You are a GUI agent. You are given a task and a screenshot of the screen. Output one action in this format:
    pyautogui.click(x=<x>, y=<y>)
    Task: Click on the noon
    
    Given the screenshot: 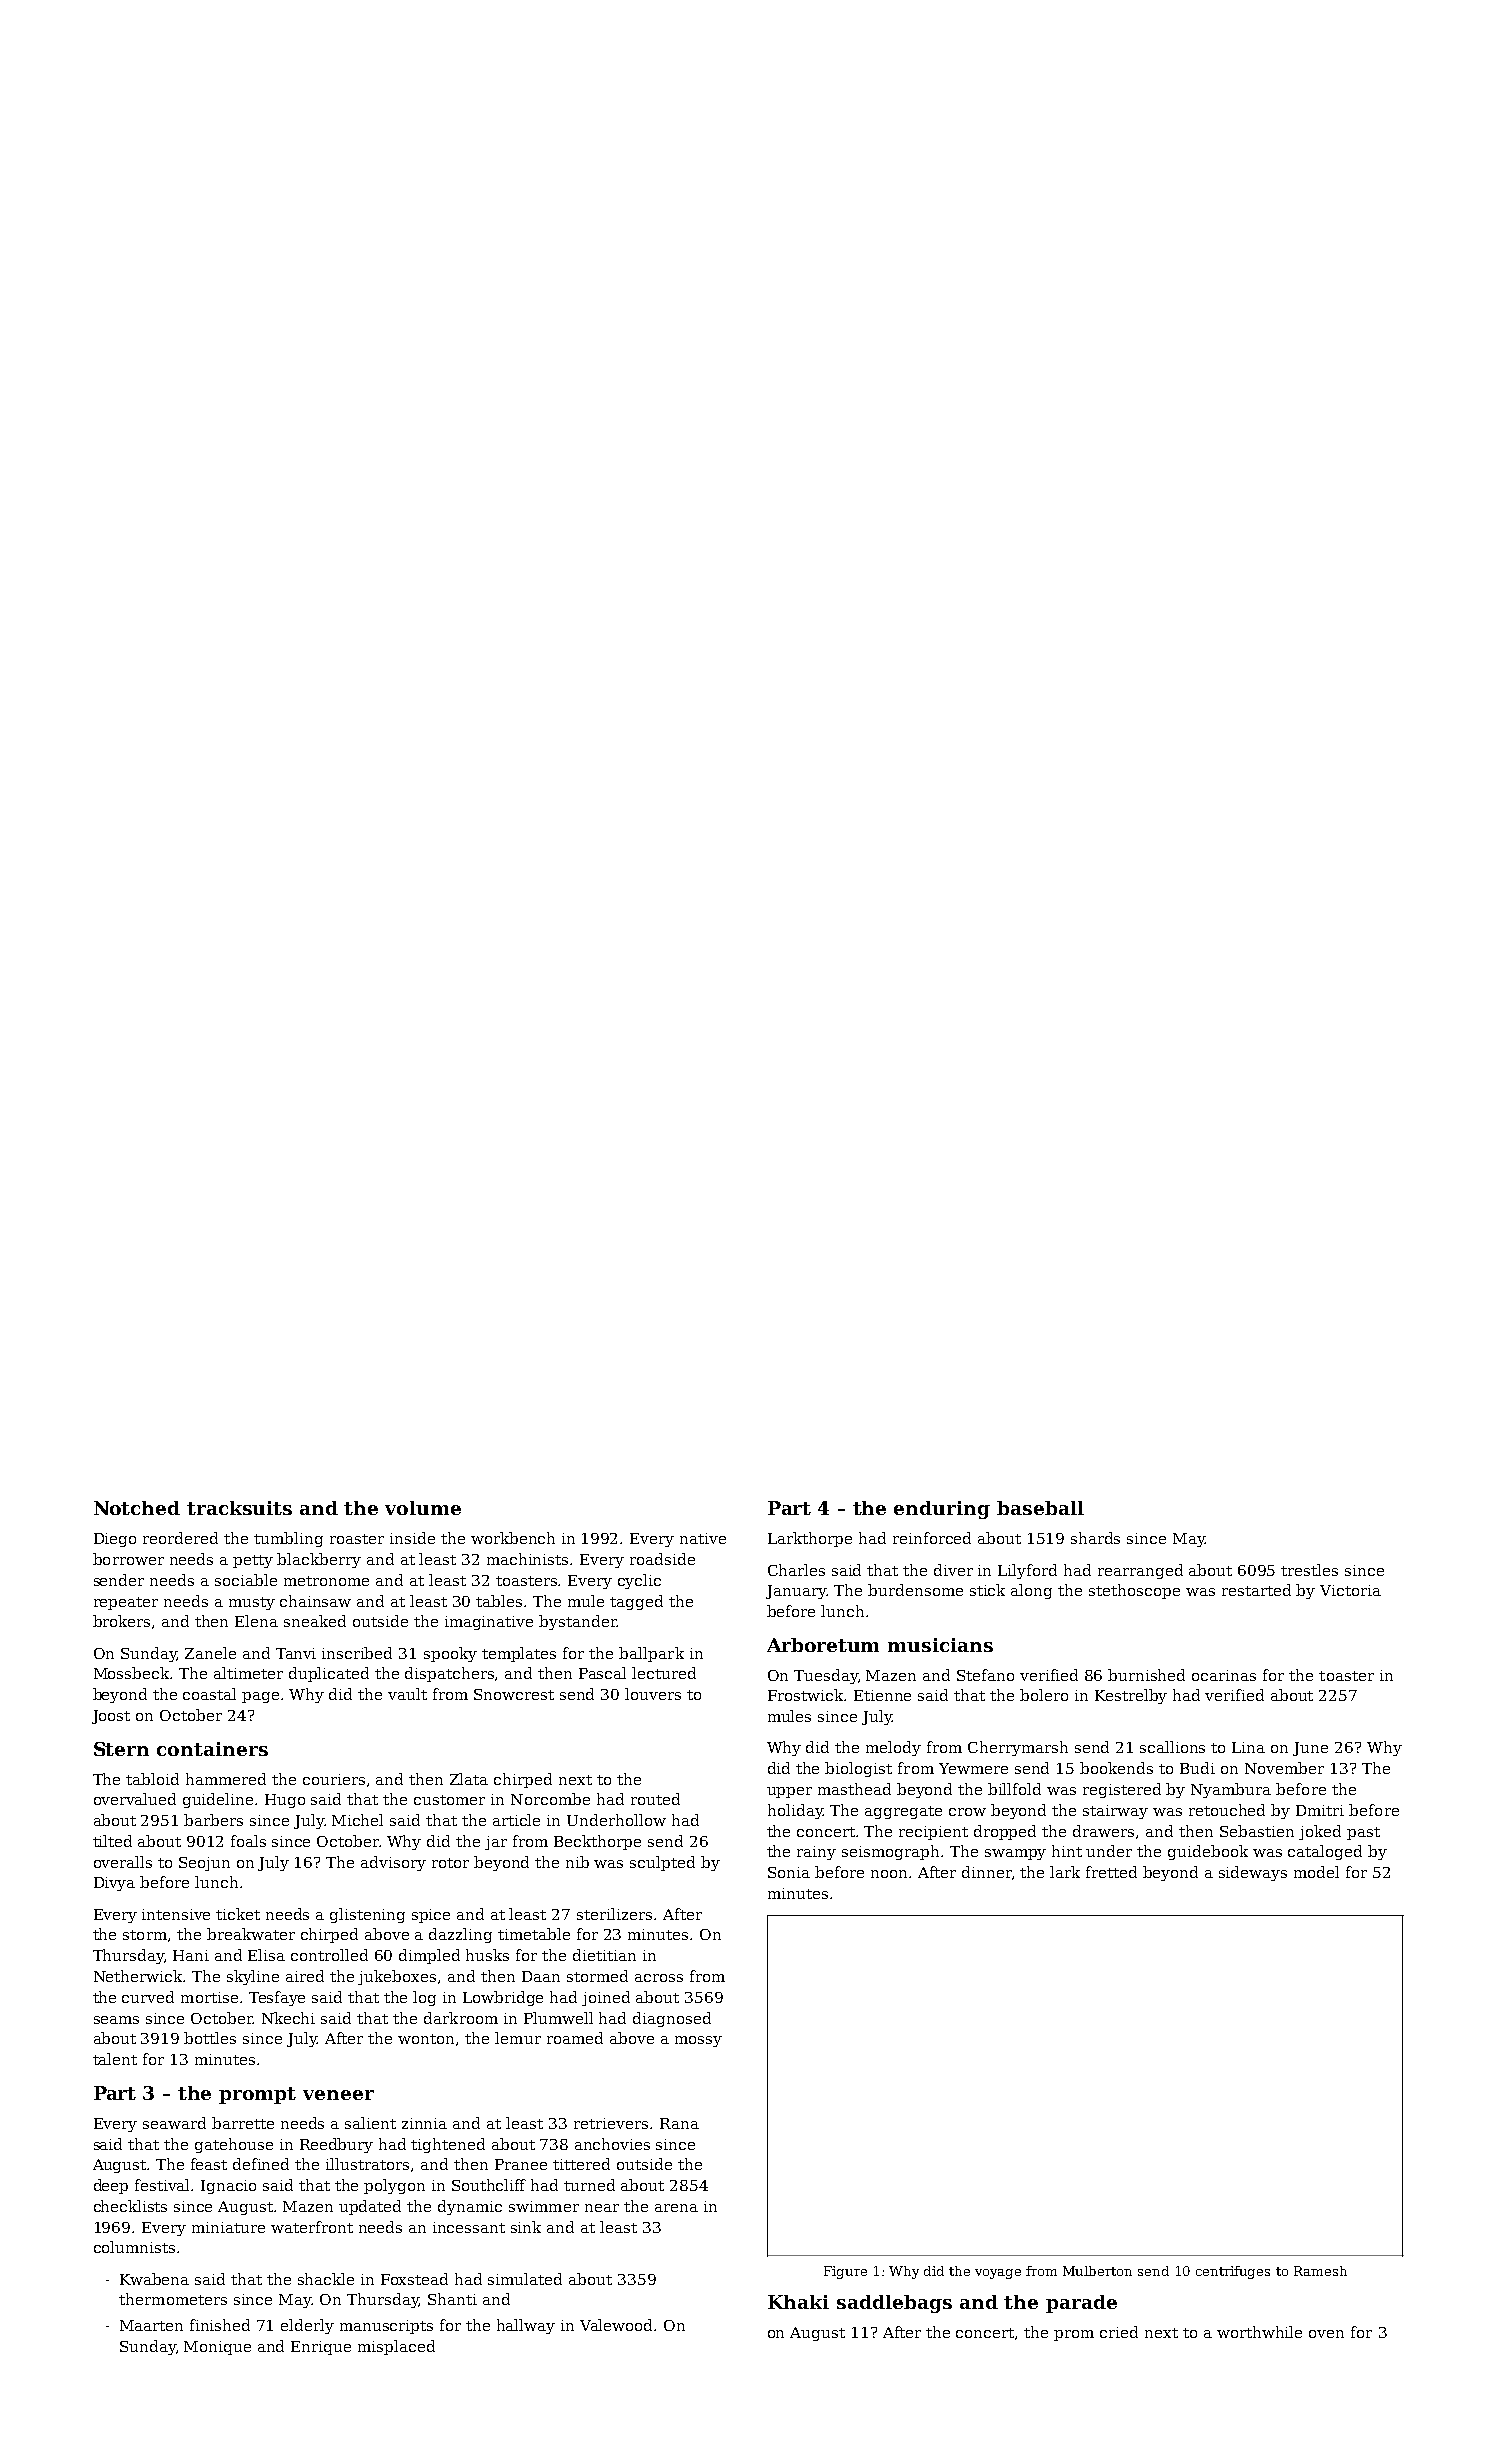 What is the action you would take?
    pyautogui.click(x=889, y=1874)
